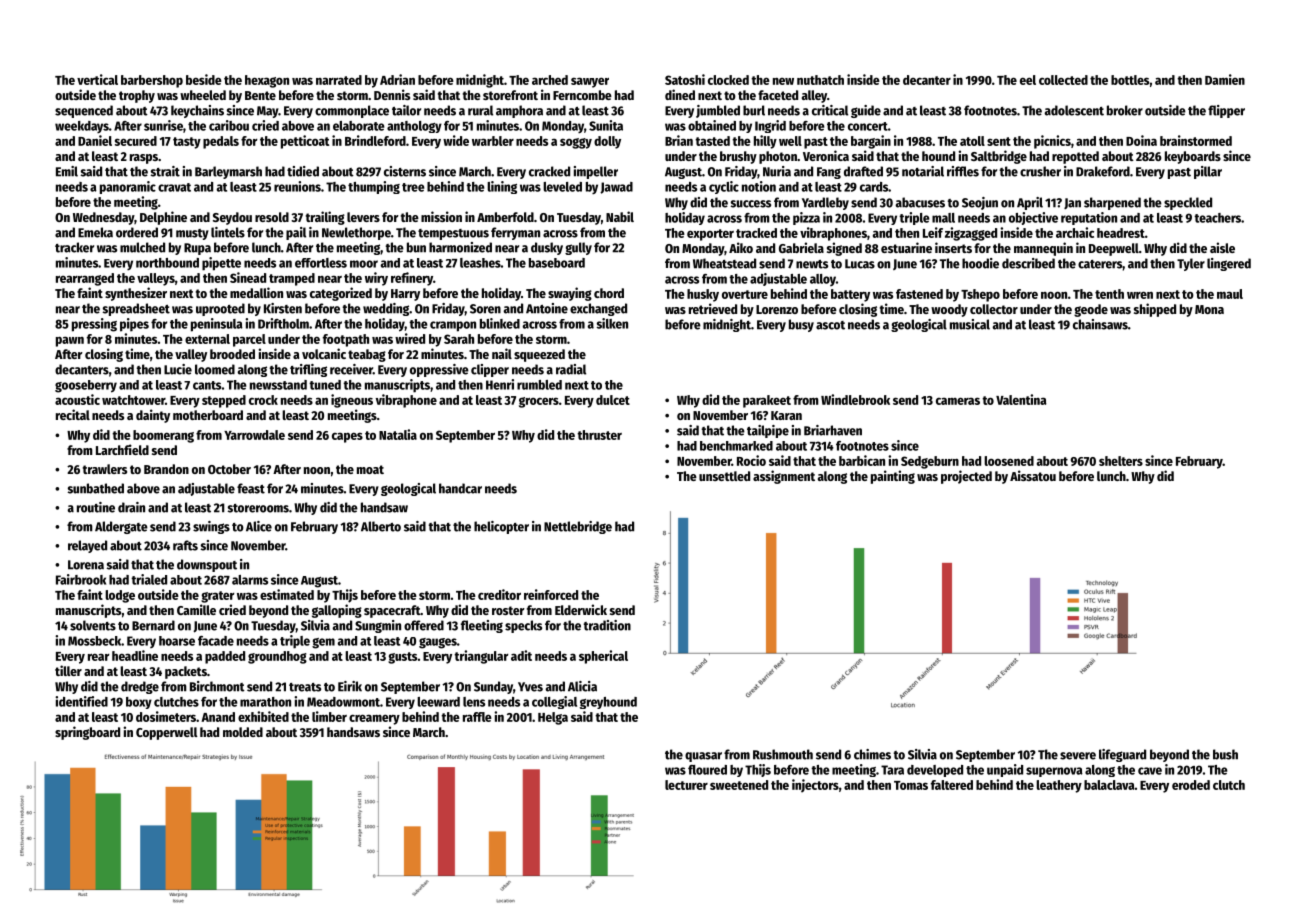 The width and height of the document is (1308, 924). Describe the element at coordinates (82, 127) in the document. I see `weekdays` at that location.
